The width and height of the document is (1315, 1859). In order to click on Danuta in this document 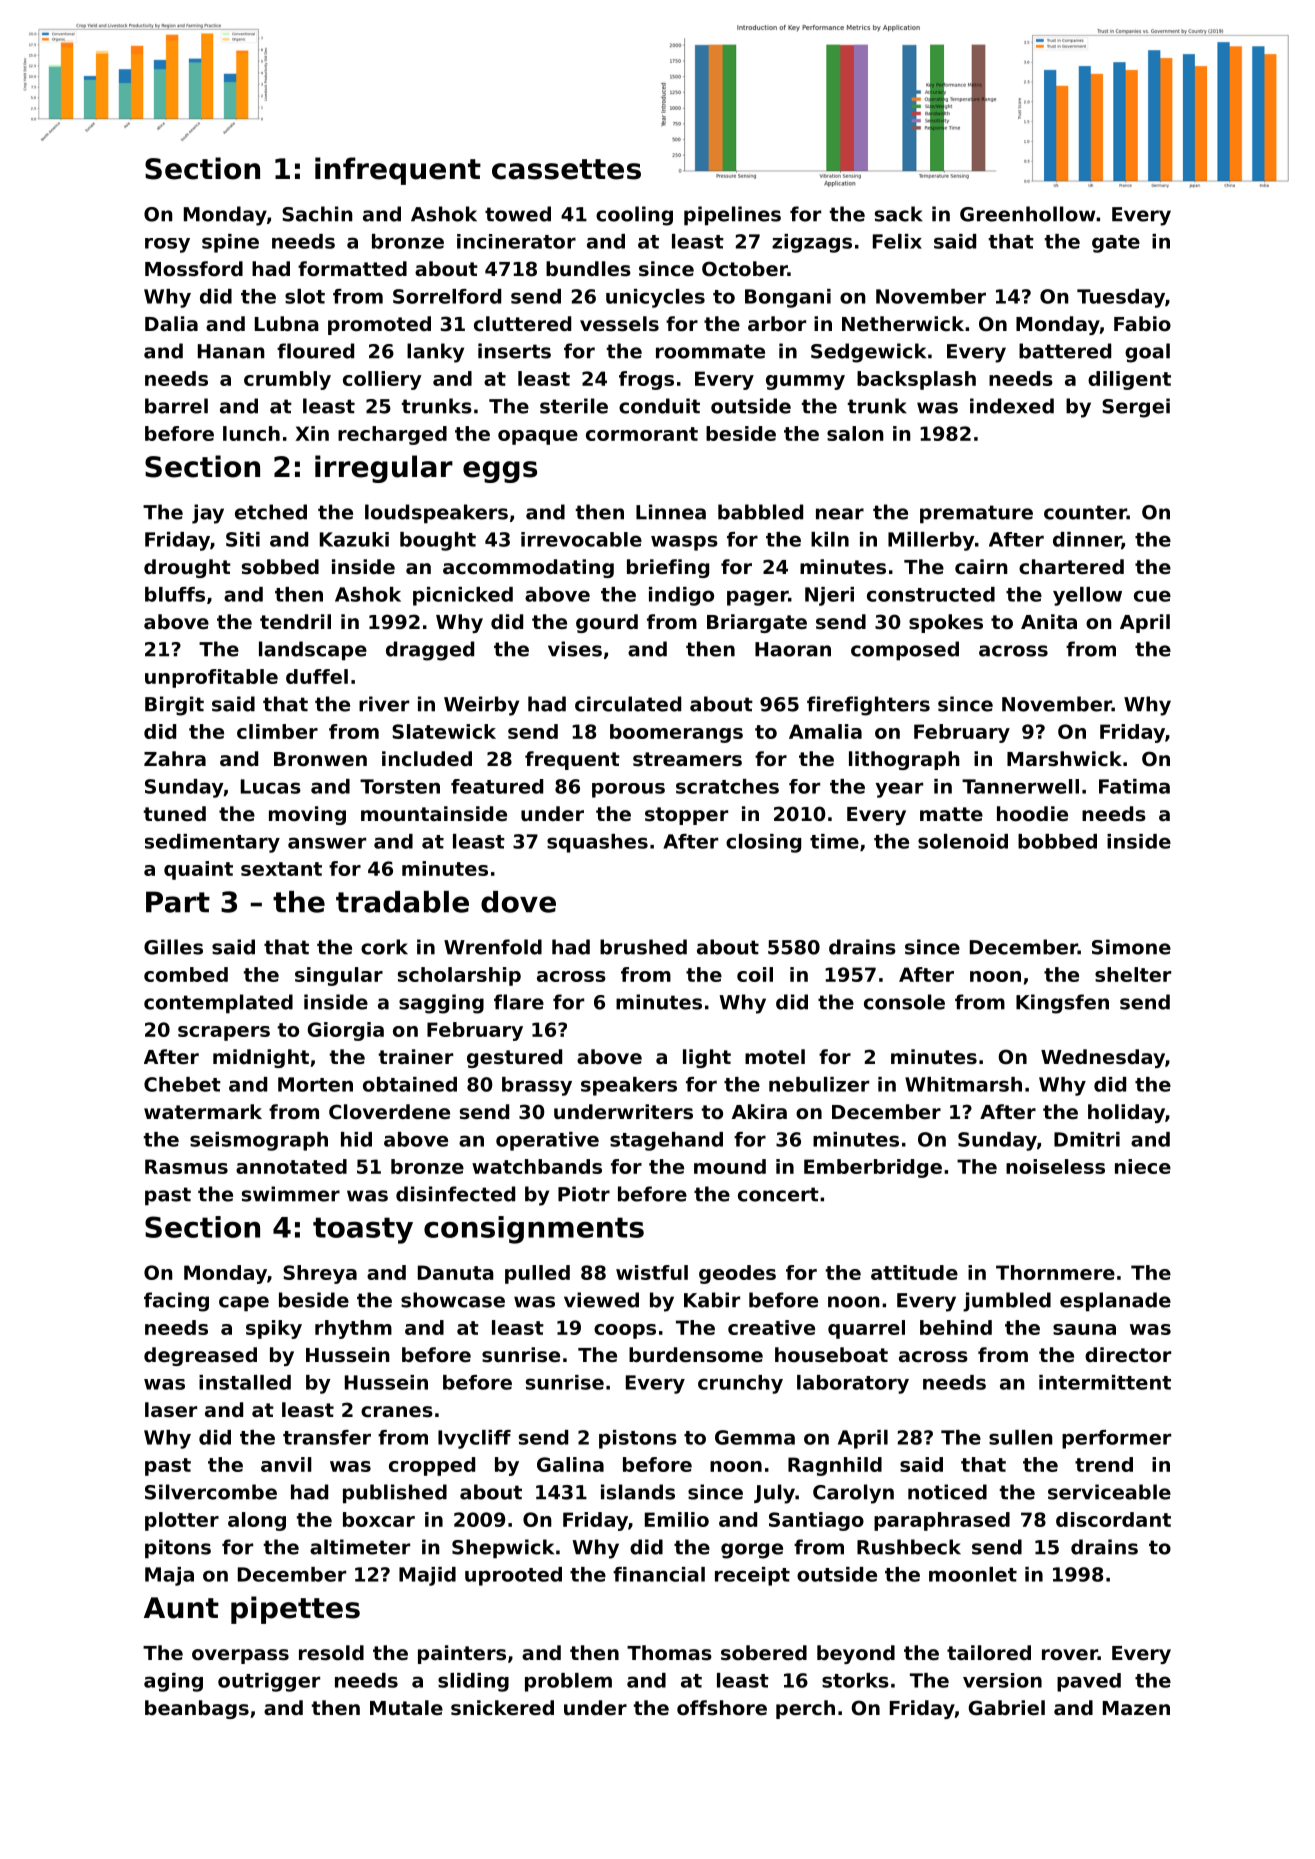, I will do `click(456, 1272)`.
